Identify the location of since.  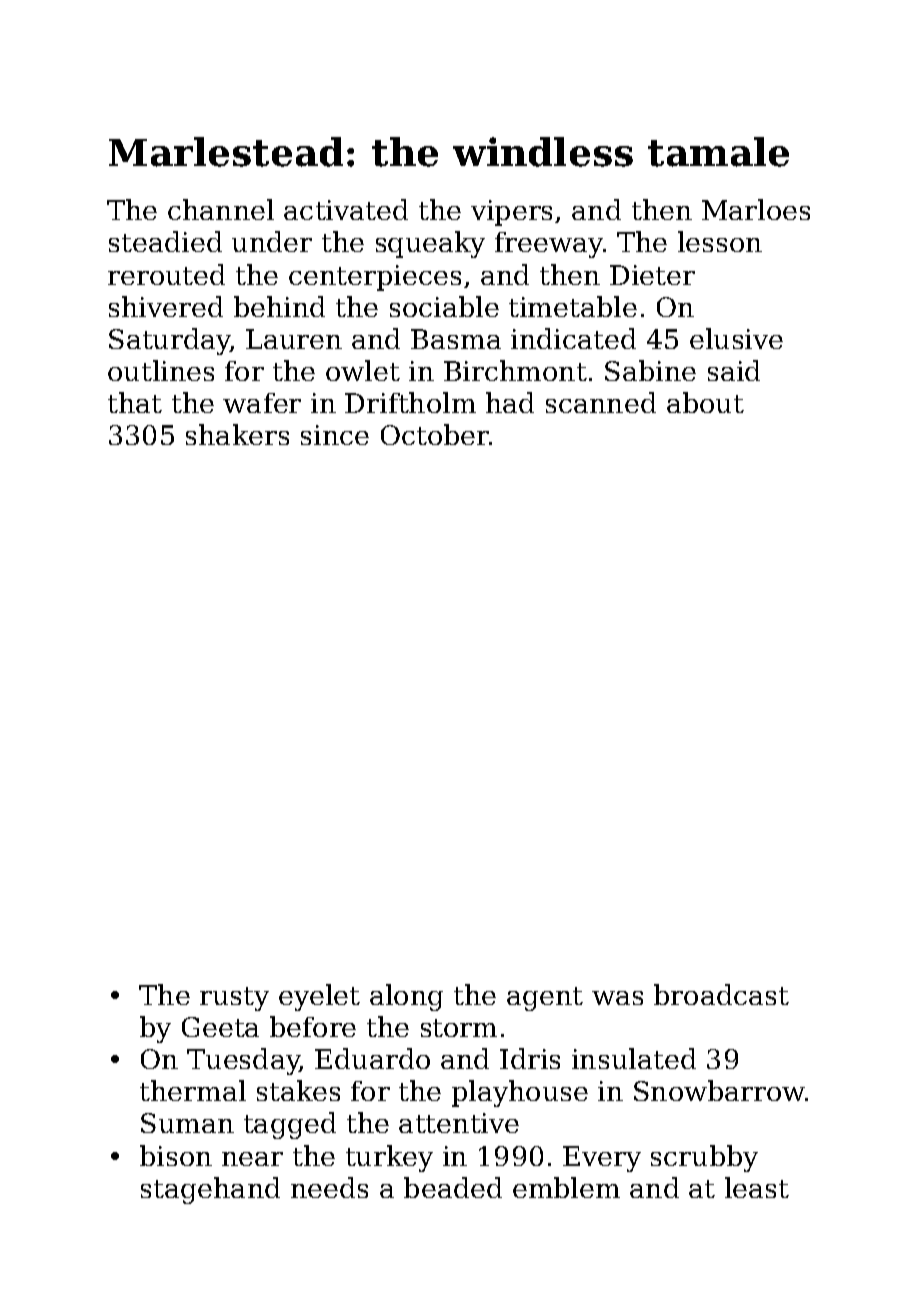
(335, 435).
